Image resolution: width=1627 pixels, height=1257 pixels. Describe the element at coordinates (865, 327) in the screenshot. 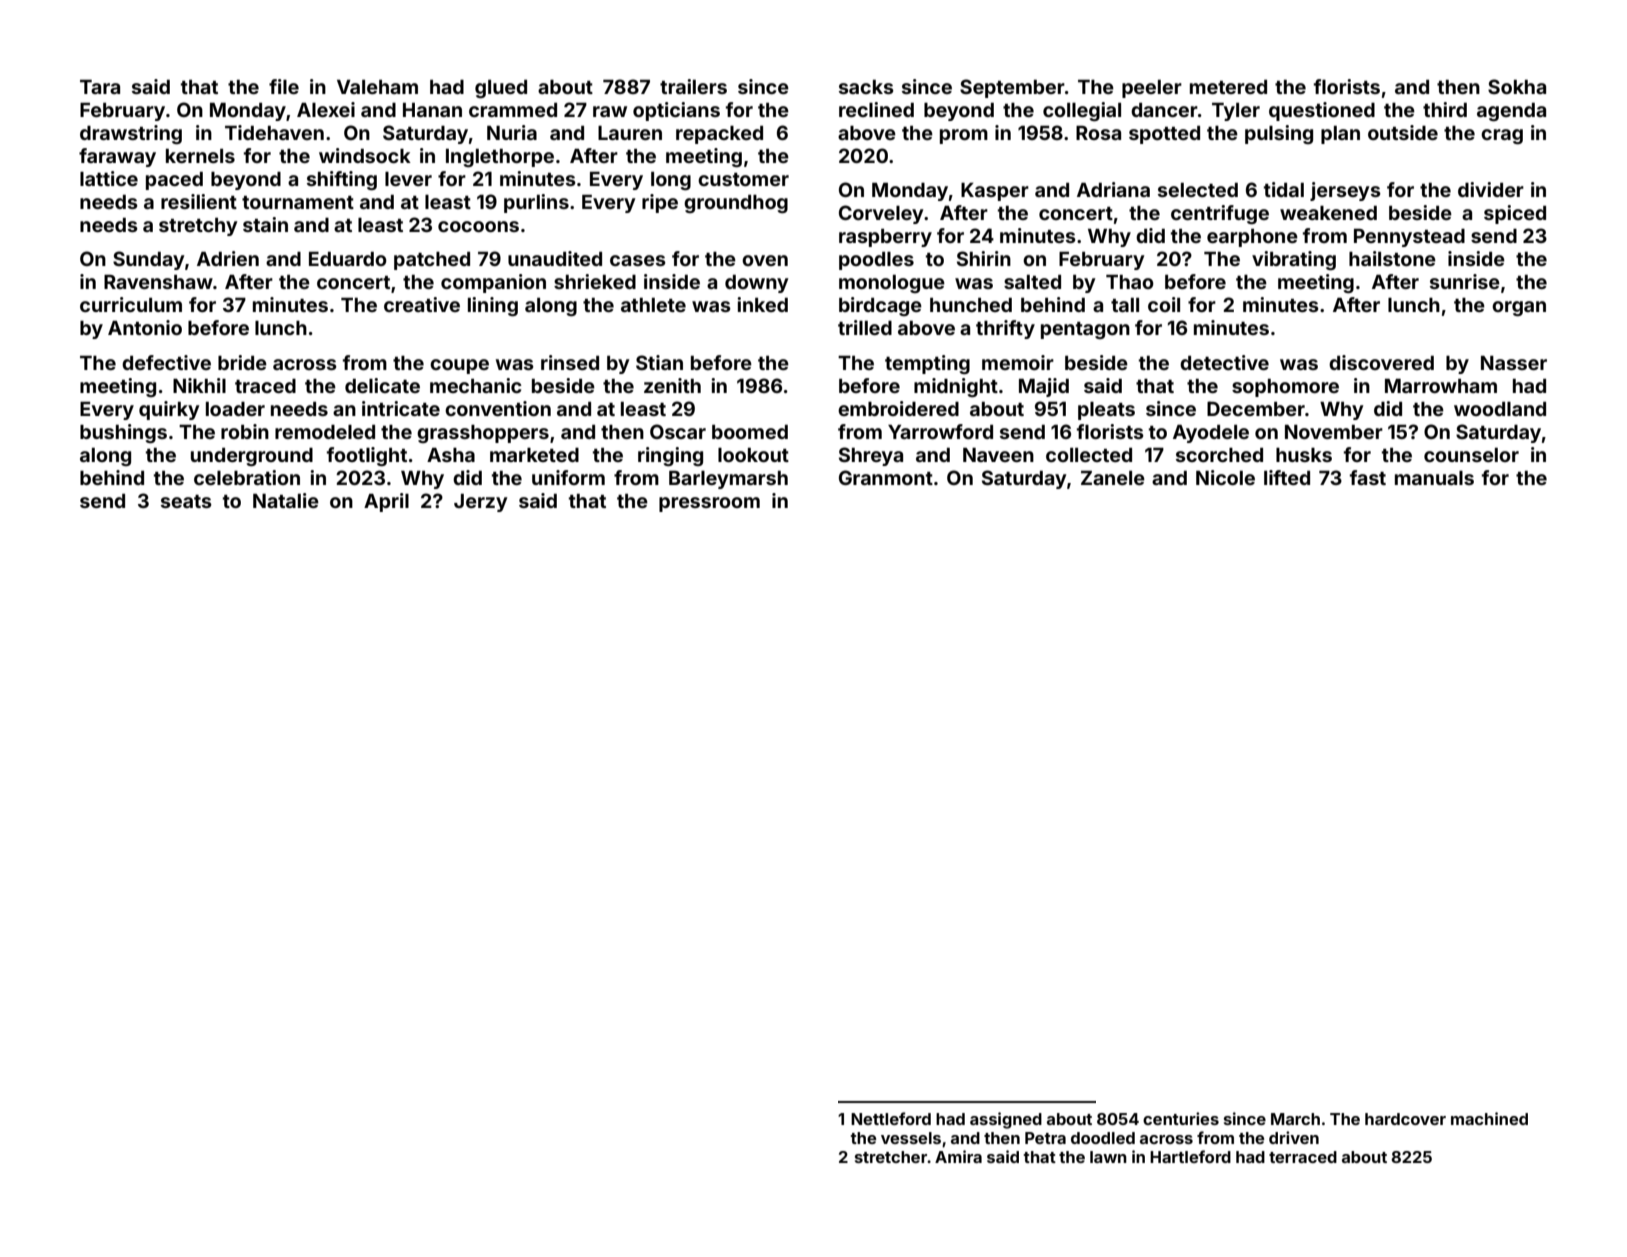

I see `trilled` at that location.
